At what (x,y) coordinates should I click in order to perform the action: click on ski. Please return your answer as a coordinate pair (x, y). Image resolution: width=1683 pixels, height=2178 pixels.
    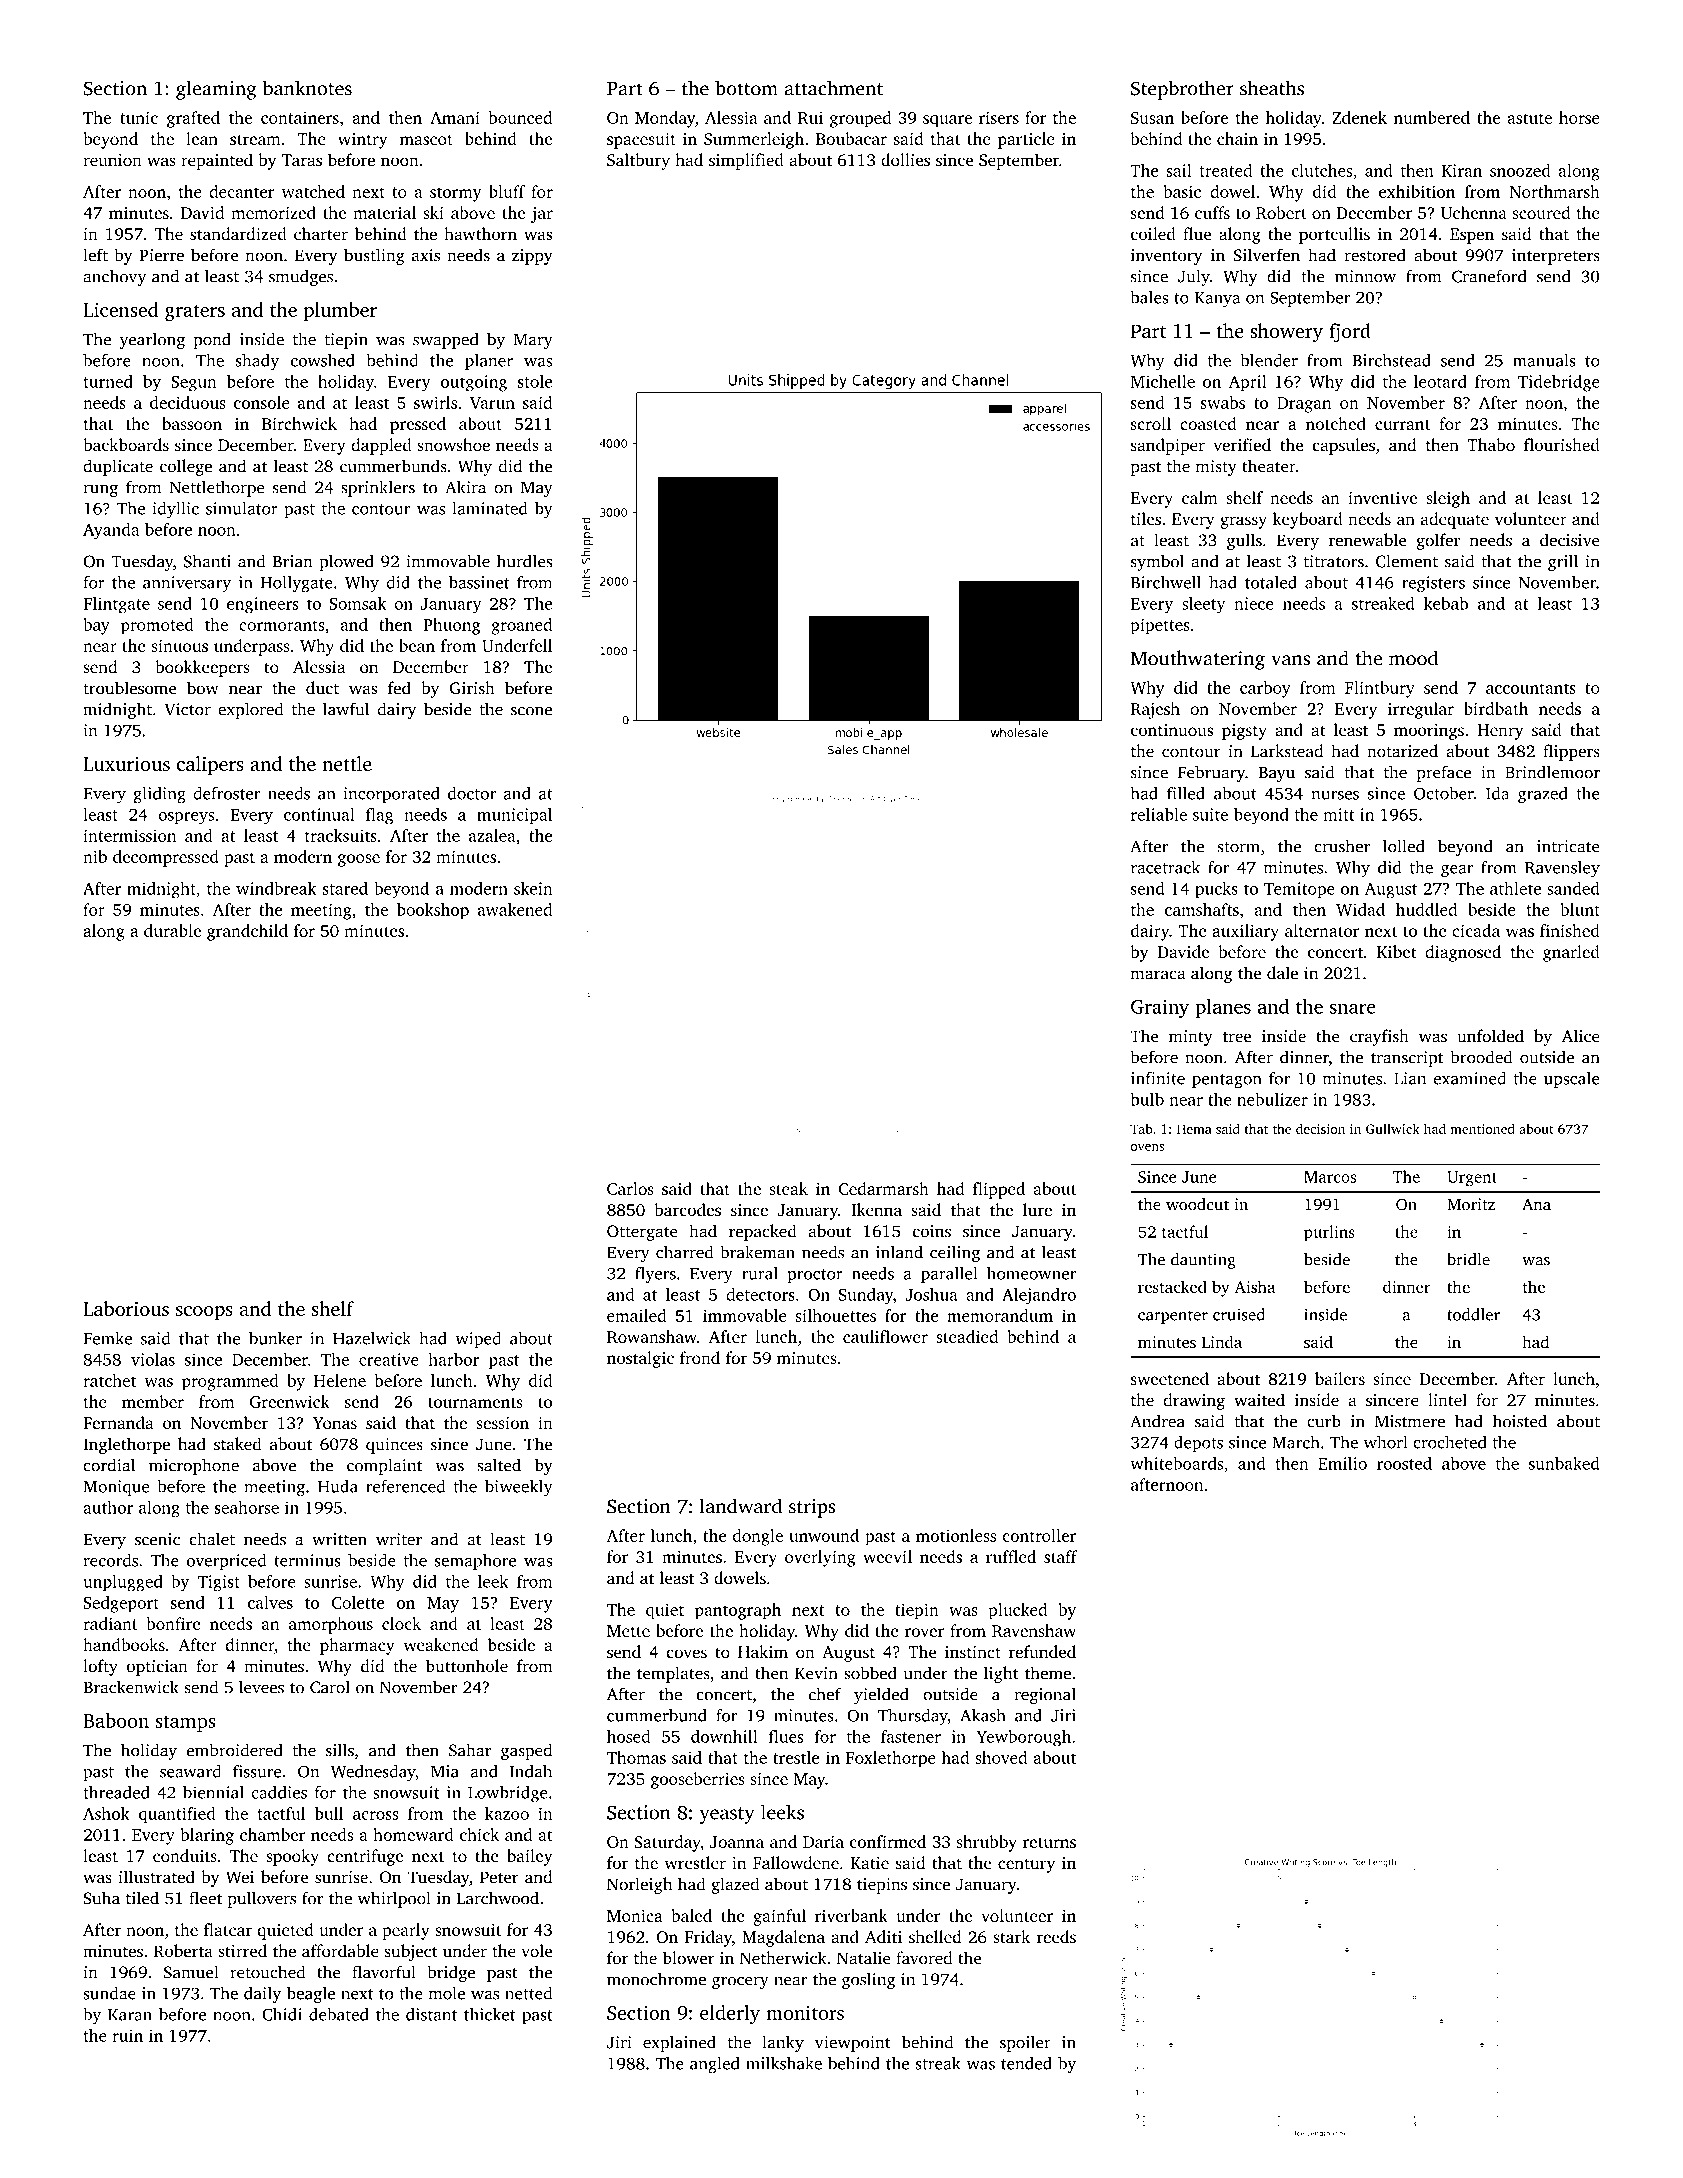
    Looking at the image, I should click on (433, 212).
